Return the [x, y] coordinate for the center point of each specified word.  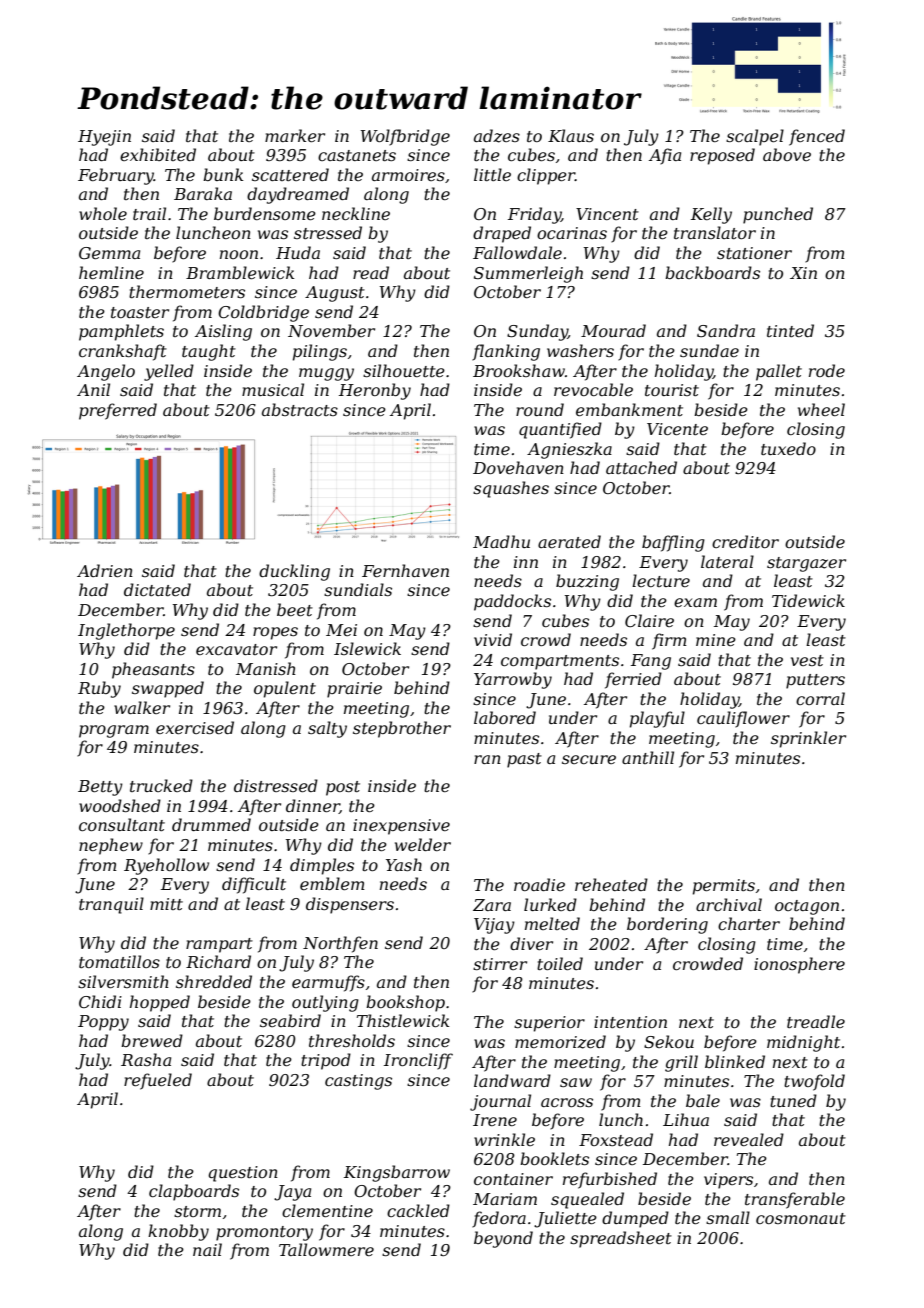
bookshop [405, 1003]
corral [820, 698]
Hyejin [104, 138]
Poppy [103, 1023]
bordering [667, 925]
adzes [497, 136]
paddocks [512, 602]
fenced [817, 137]
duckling [294, 572]
